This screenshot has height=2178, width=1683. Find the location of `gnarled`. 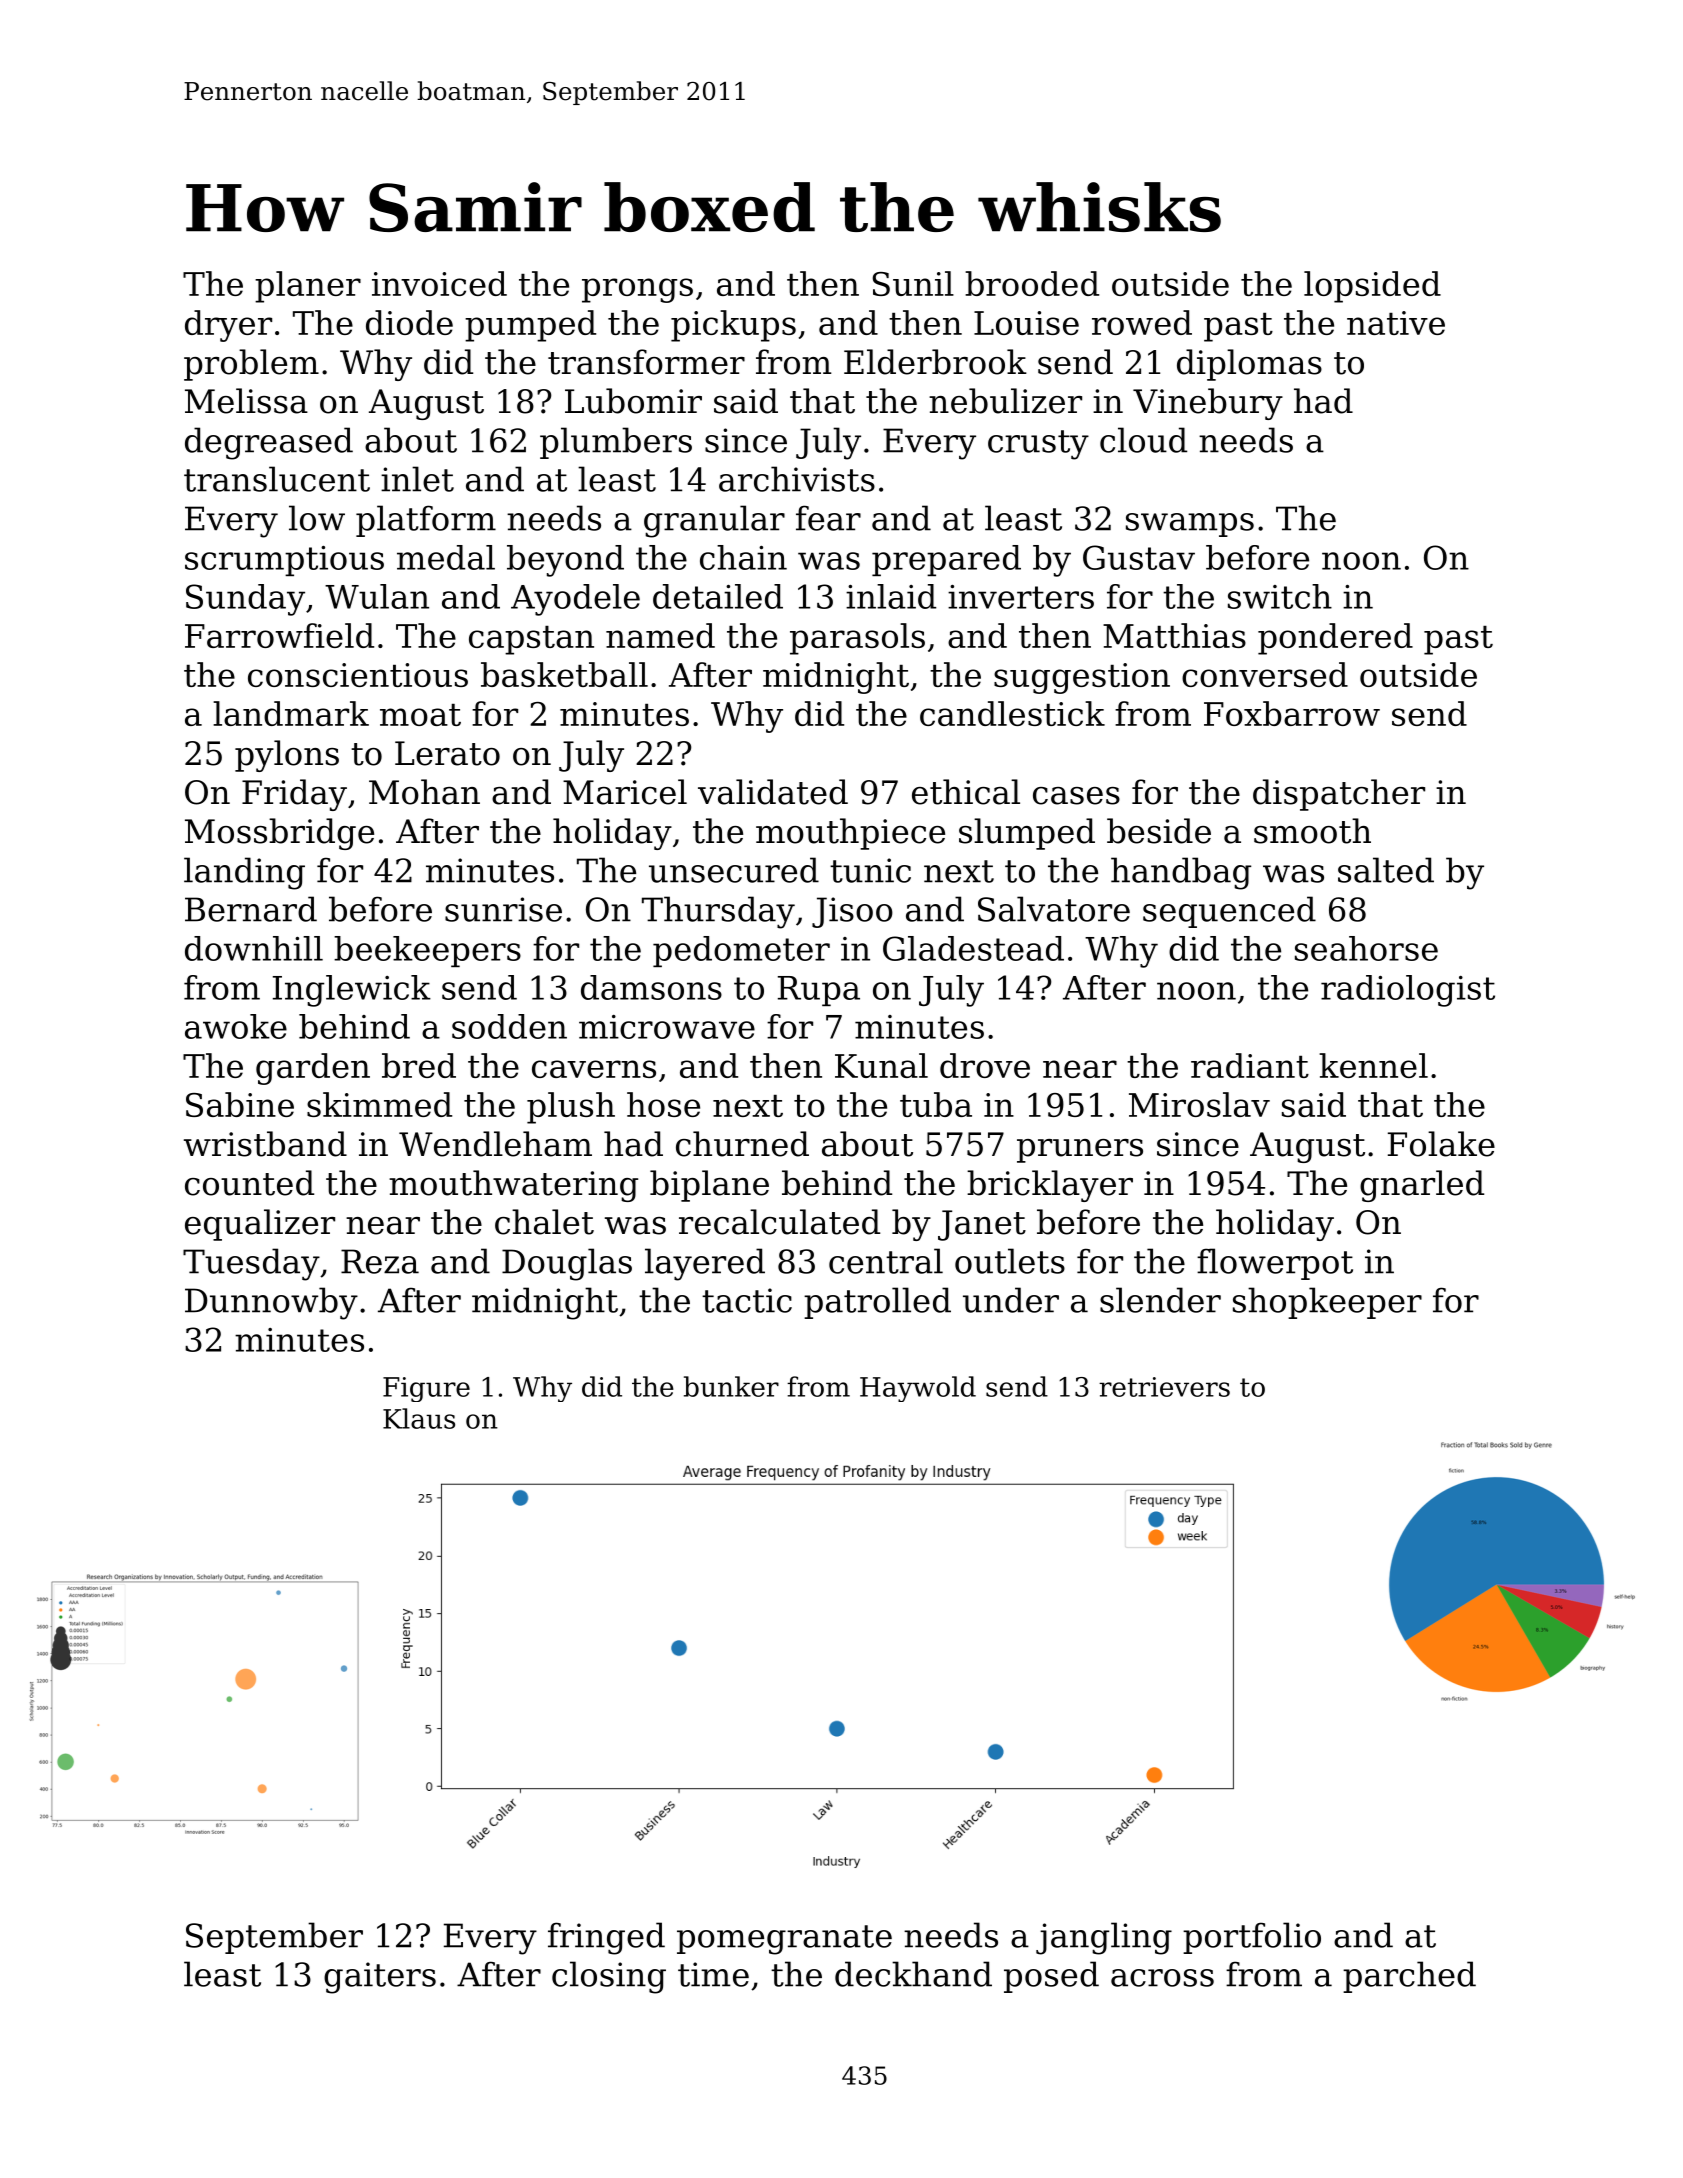

gnarled is located at coordinates (1422, 1186).
